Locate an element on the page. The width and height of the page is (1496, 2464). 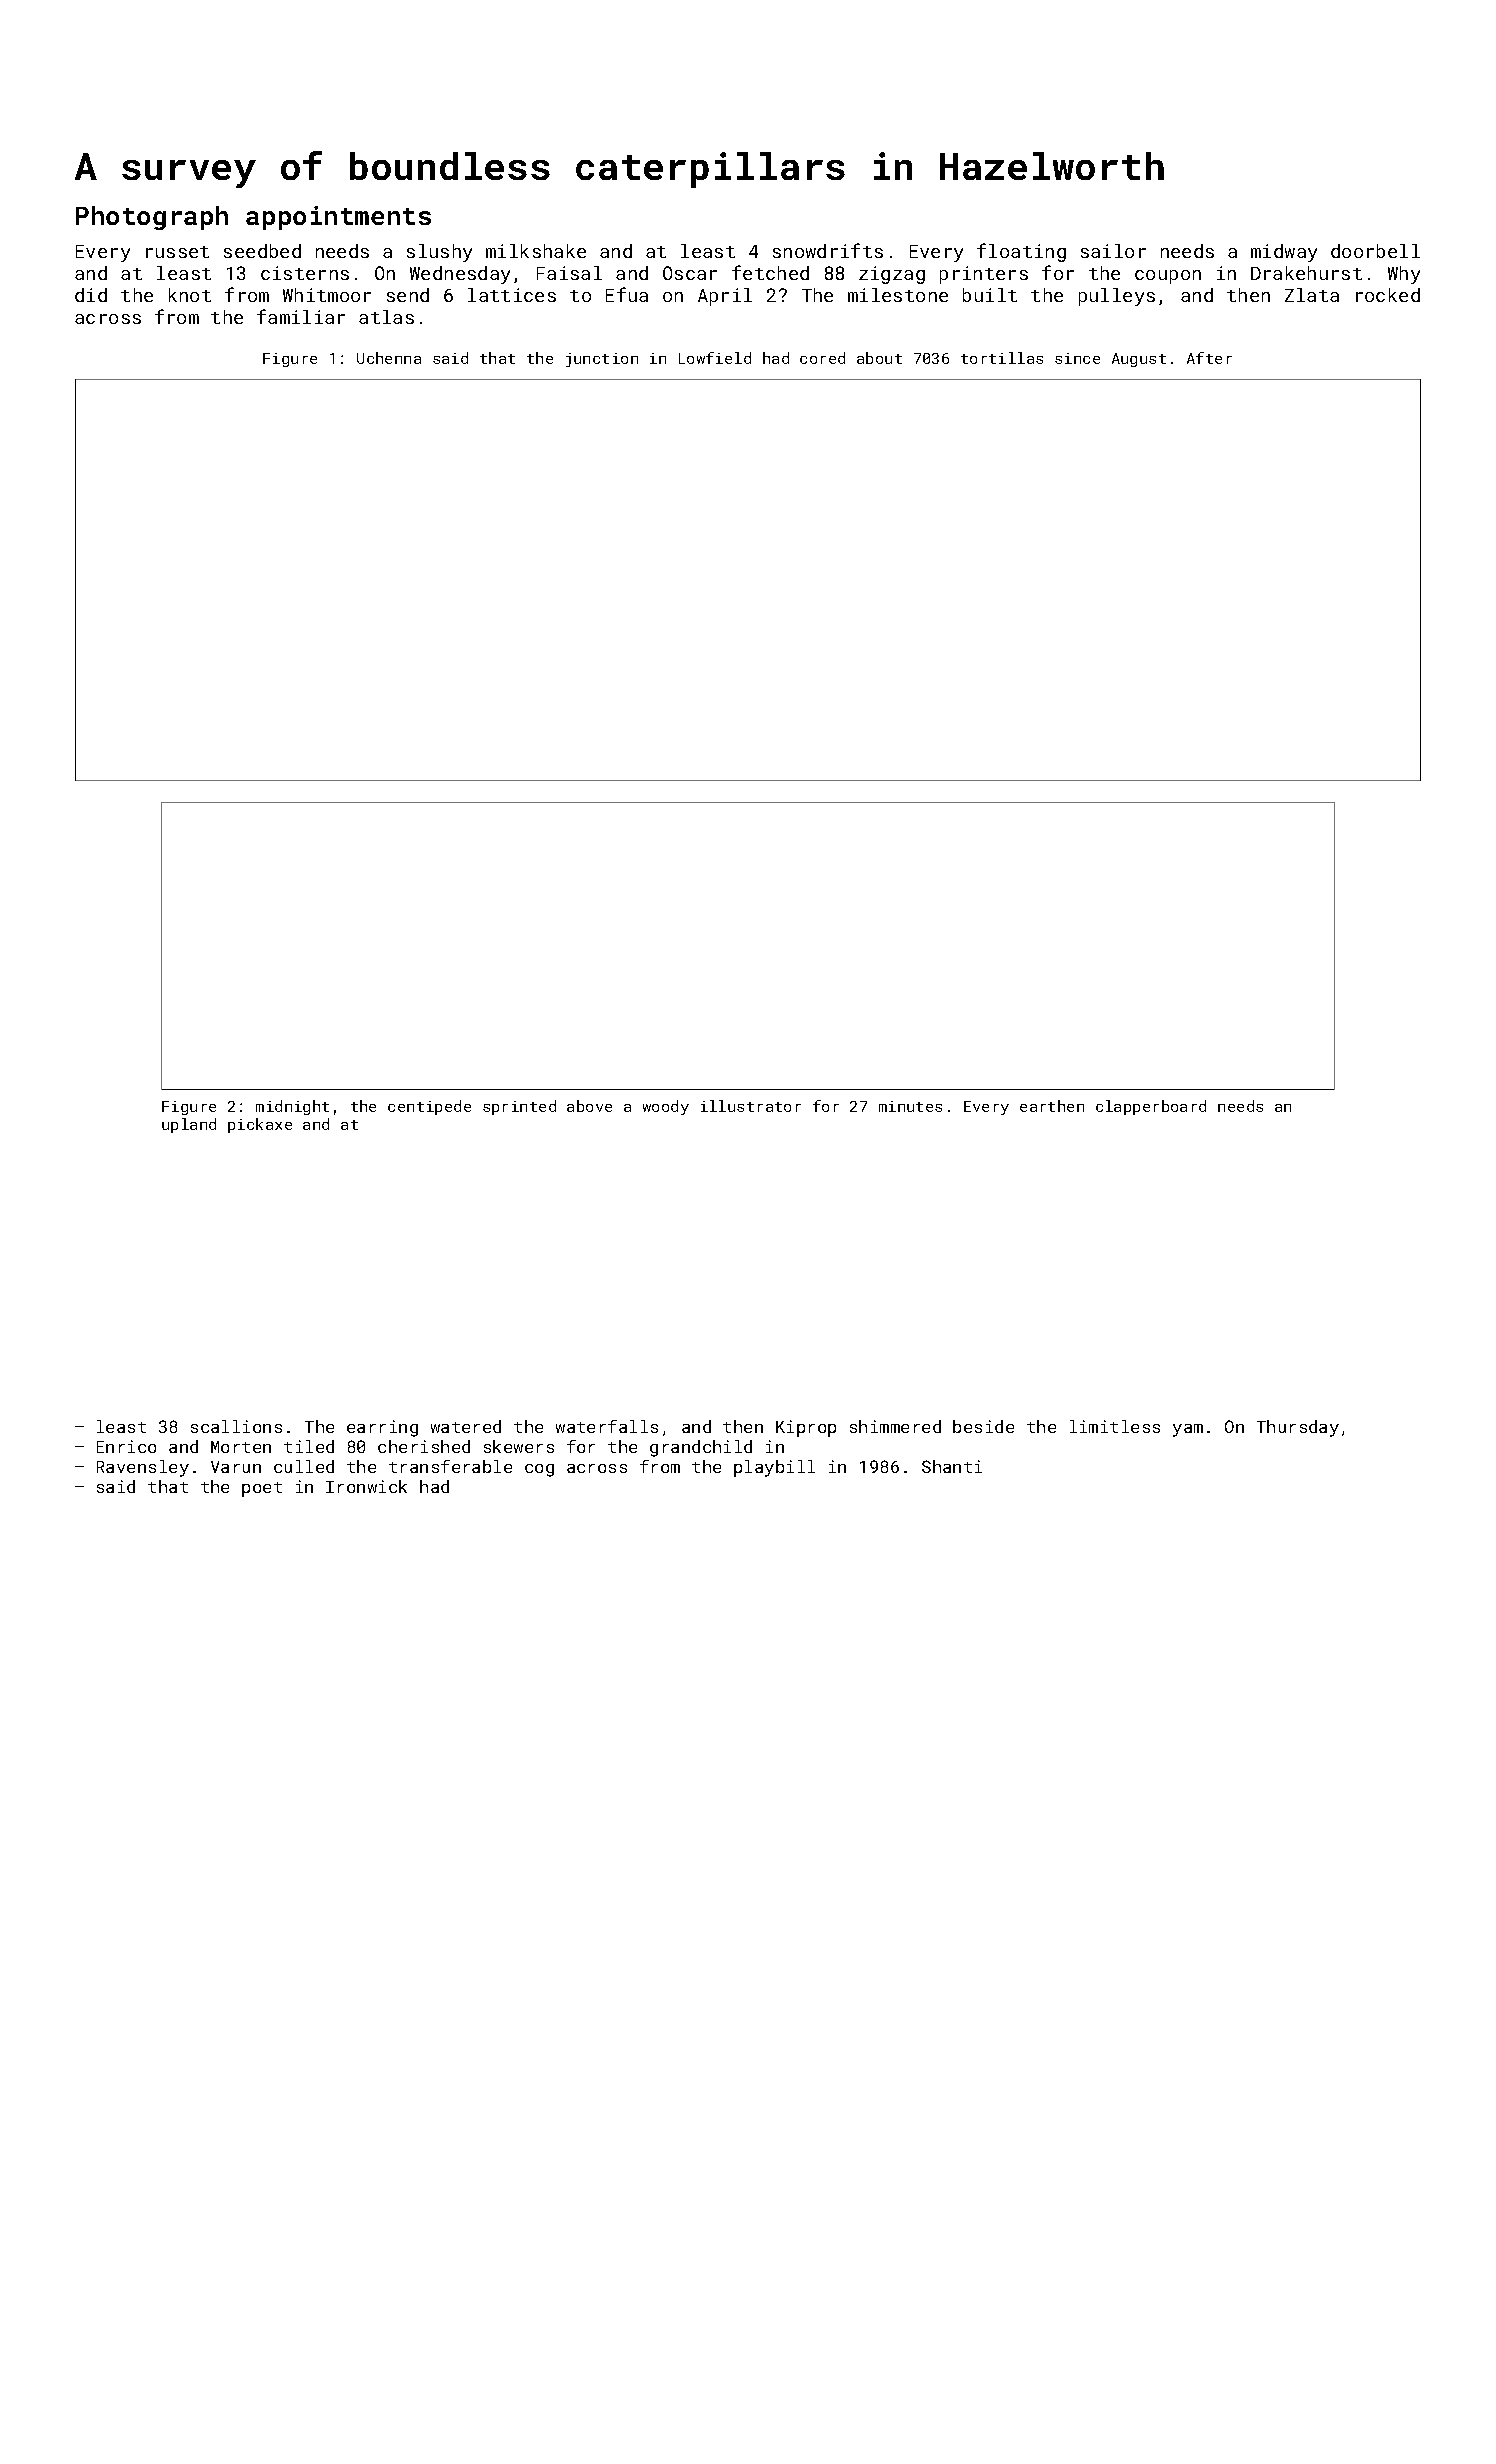
clapperboard is located at coordinates (1151, 1107).
